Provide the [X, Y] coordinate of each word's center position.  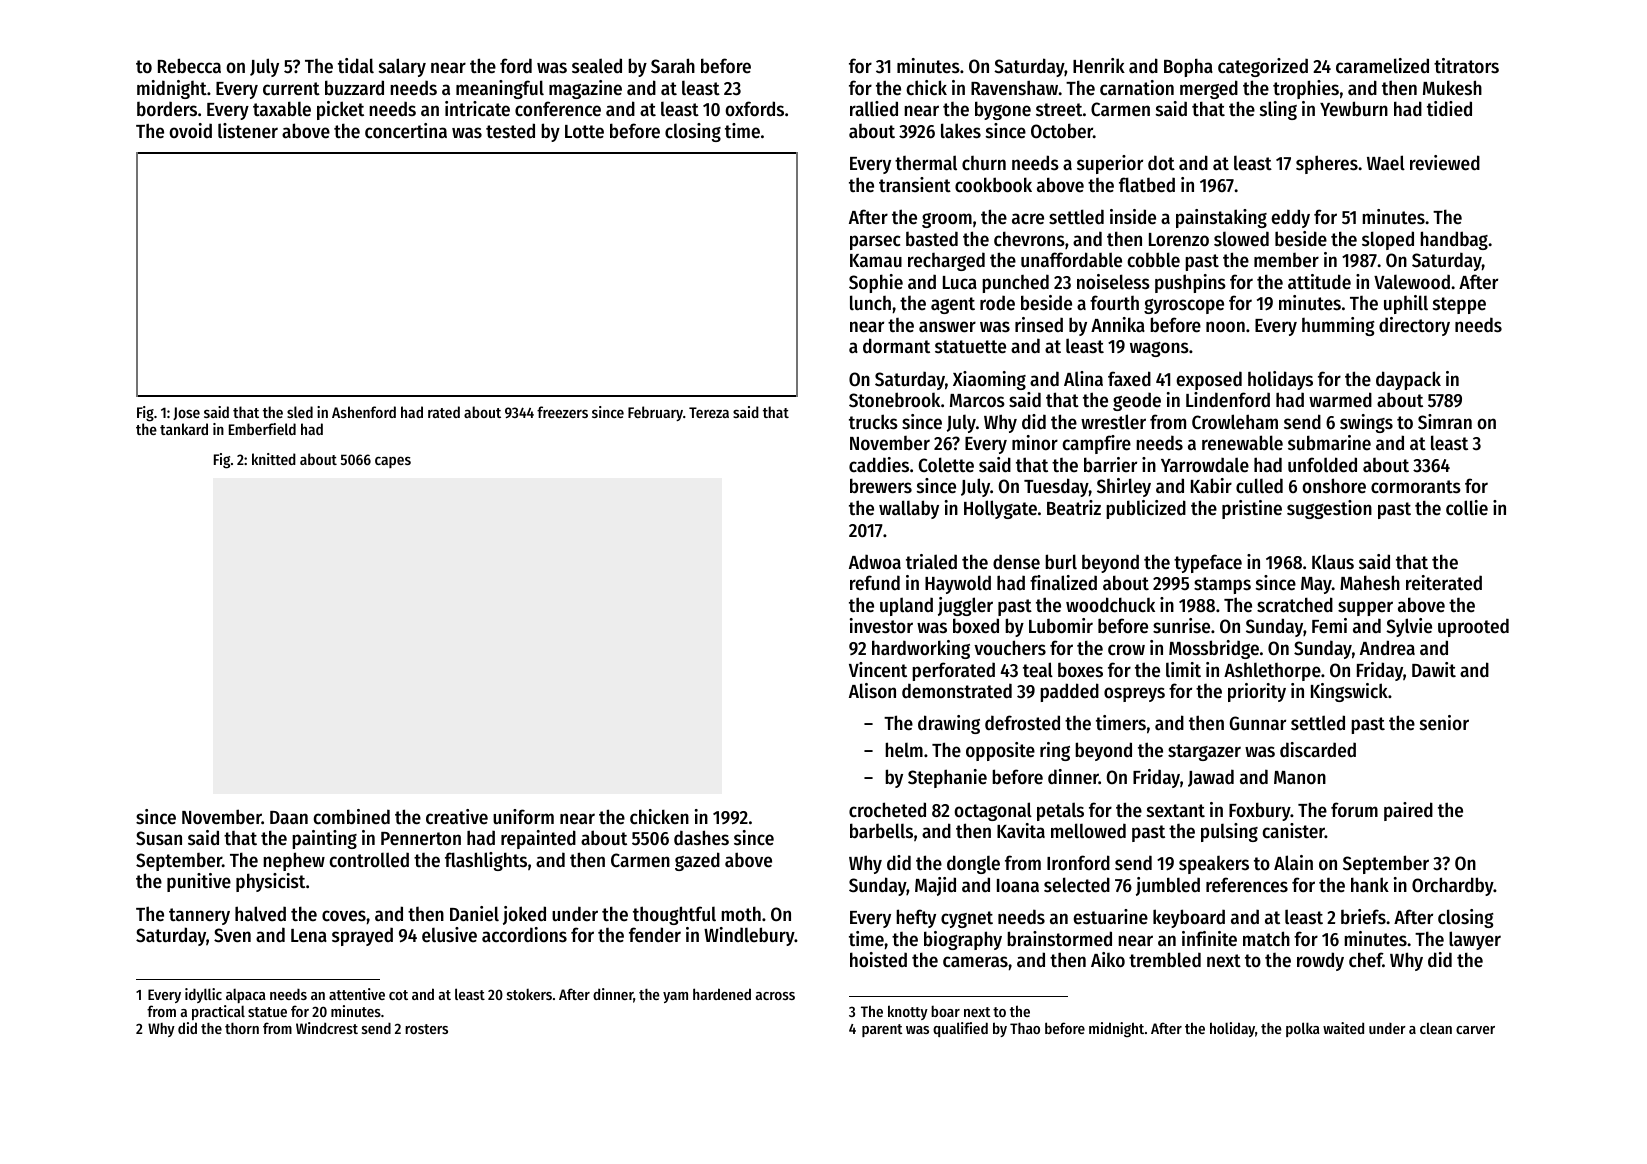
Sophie [876, 283]
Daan [289, 817]
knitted [274, 459]
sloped [1388, 240]
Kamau [876, 260]
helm [904, 750]
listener [248, 131]
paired [1408, 811]
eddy [1290, 218]
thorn [242, 1028]
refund [875, 582]
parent [882, 1030]
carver [1475, 1030]
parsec [875, 242]
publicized [1146, 509]
